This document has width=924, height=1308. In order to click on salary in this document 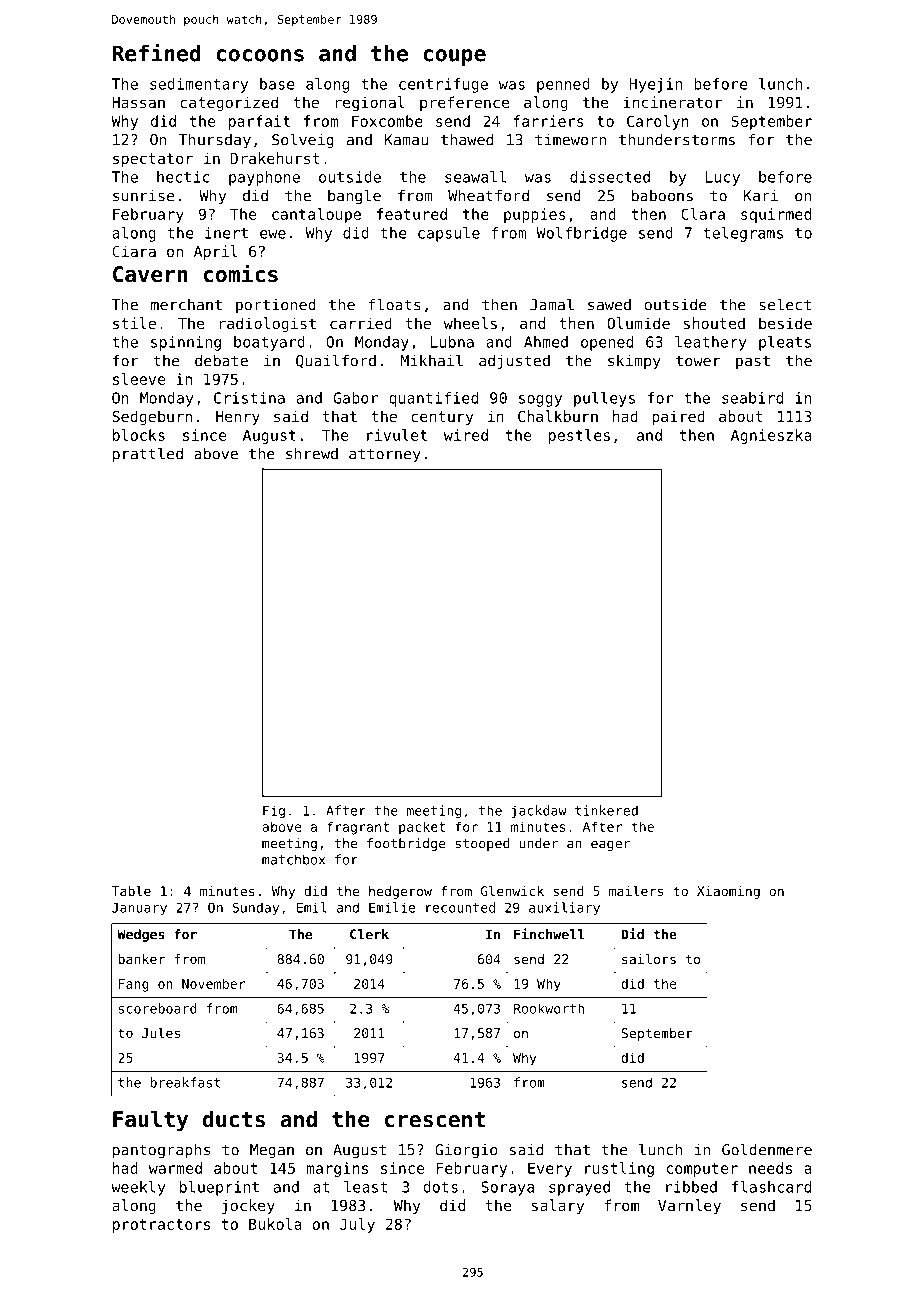, I will do `click(558, 1206)`.
